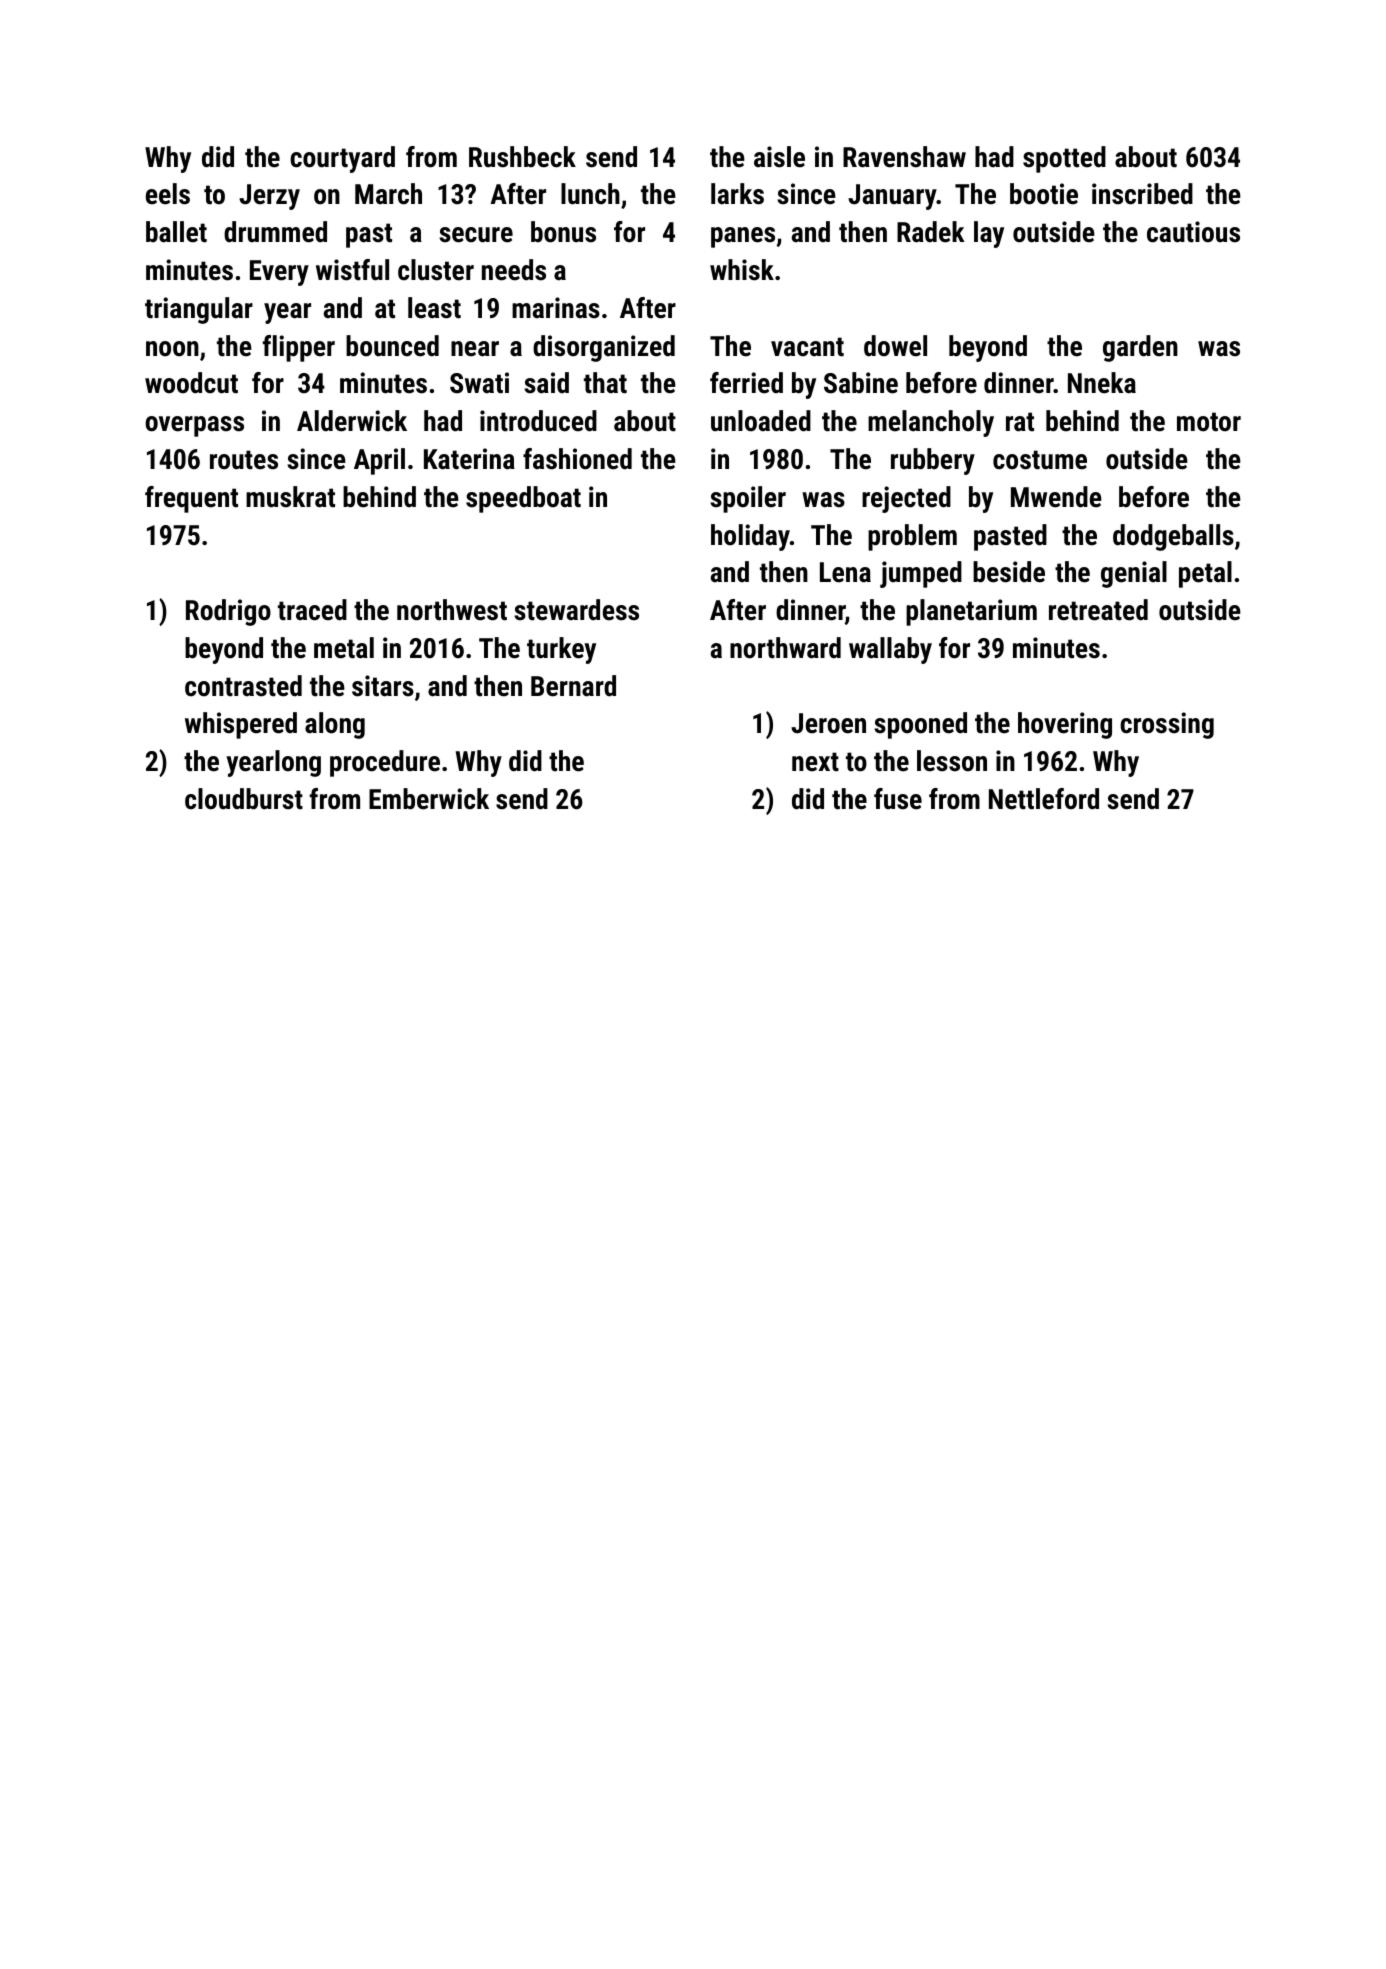  What do you see at coordinates (290, 497) in the screenshot?
I see `muskrat` at bounding box center [290, 497].
